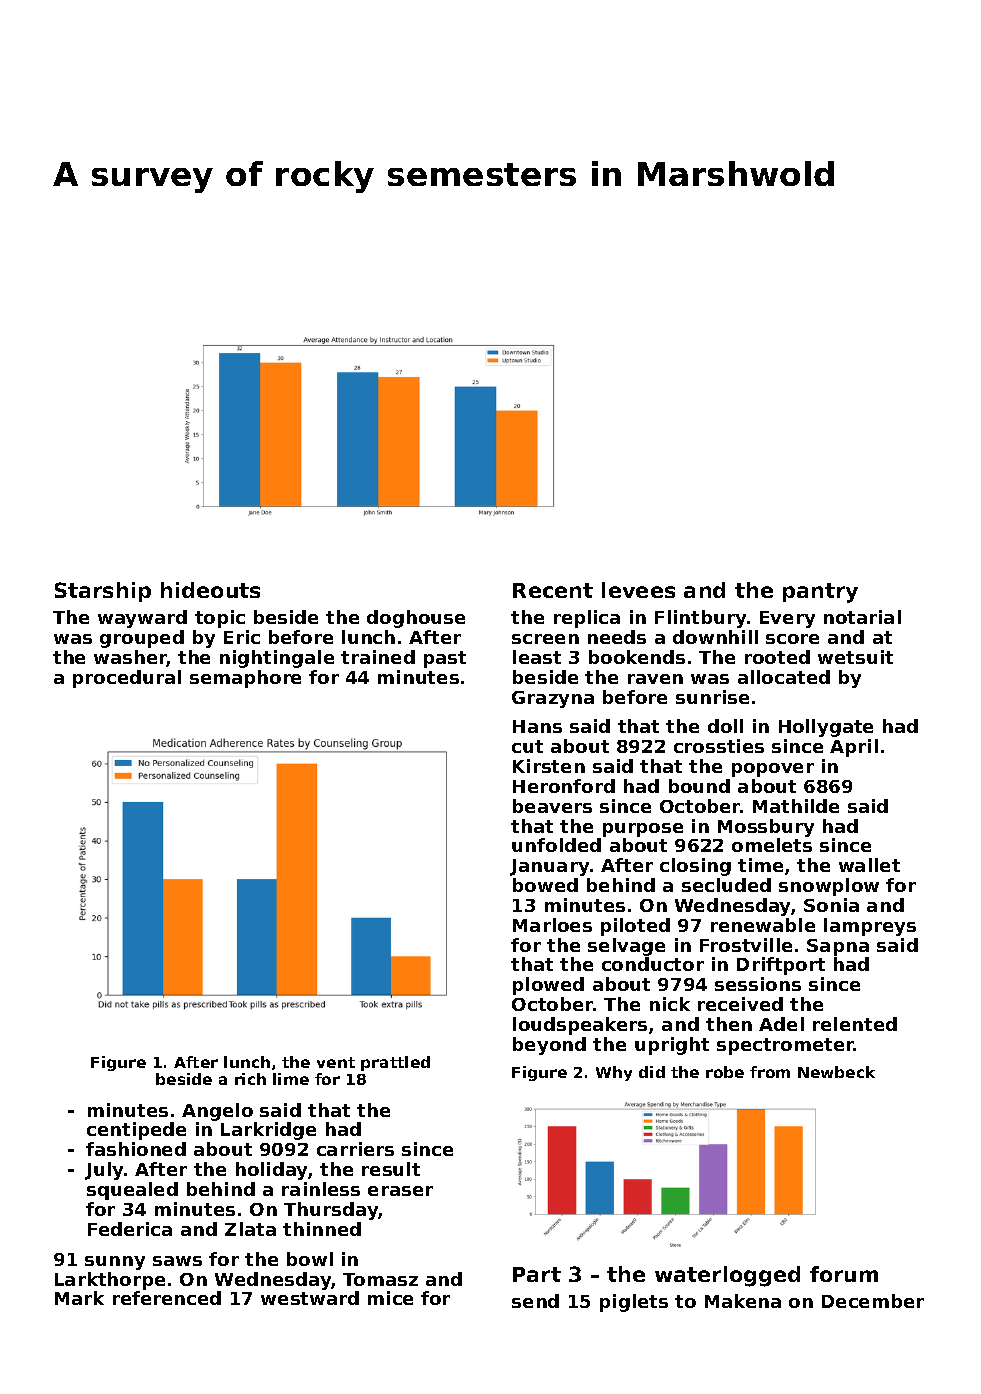 The image size is (981, 1394). I want to click on Mark, so click(79, 1298).
